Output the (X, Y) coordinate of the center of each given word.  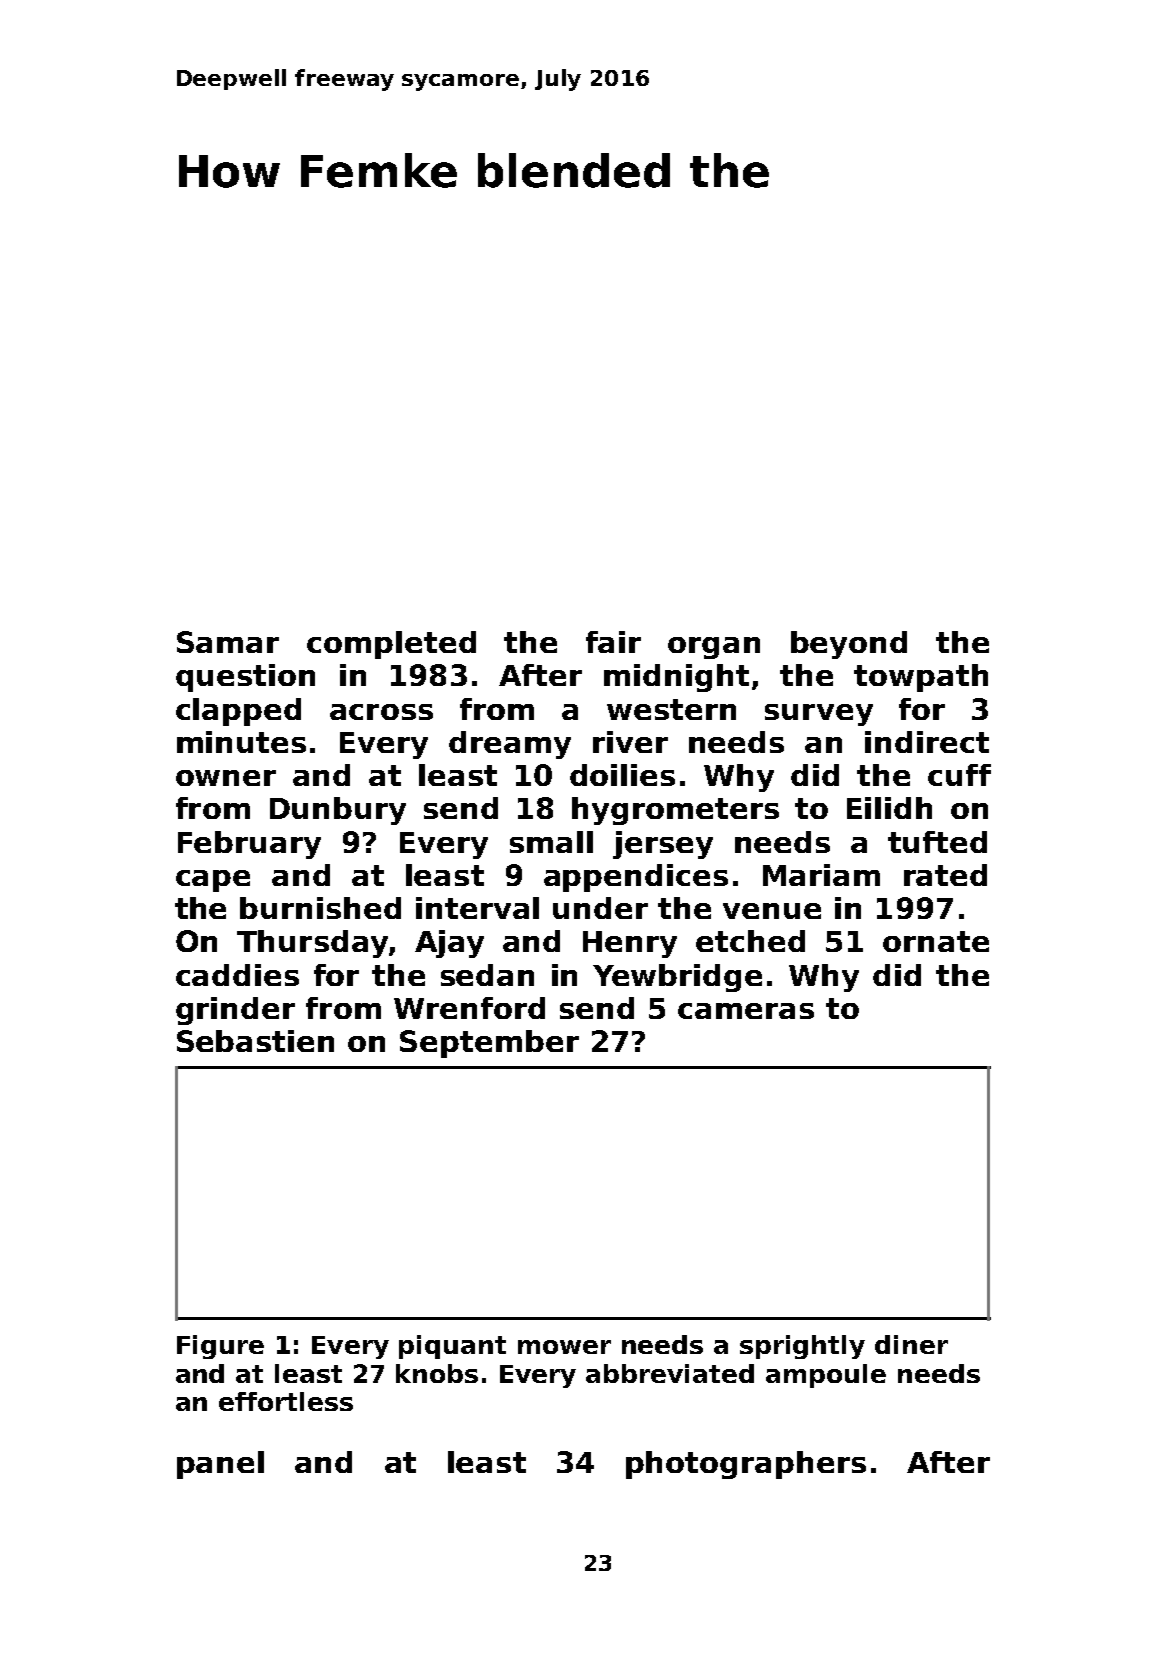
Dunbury (338, 811)
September (489, 1044)
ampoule (826, 1376)
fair (613, 642)
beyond (849, 645)
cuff (959, 775)
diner (911, 1344)
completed (391, 645)
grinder (235, 1011)
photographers (746, 1465)
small (551, 842)
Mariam (821, 875)
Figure (220, 1347)
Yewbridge (677, 978)
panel (220, 1465)
